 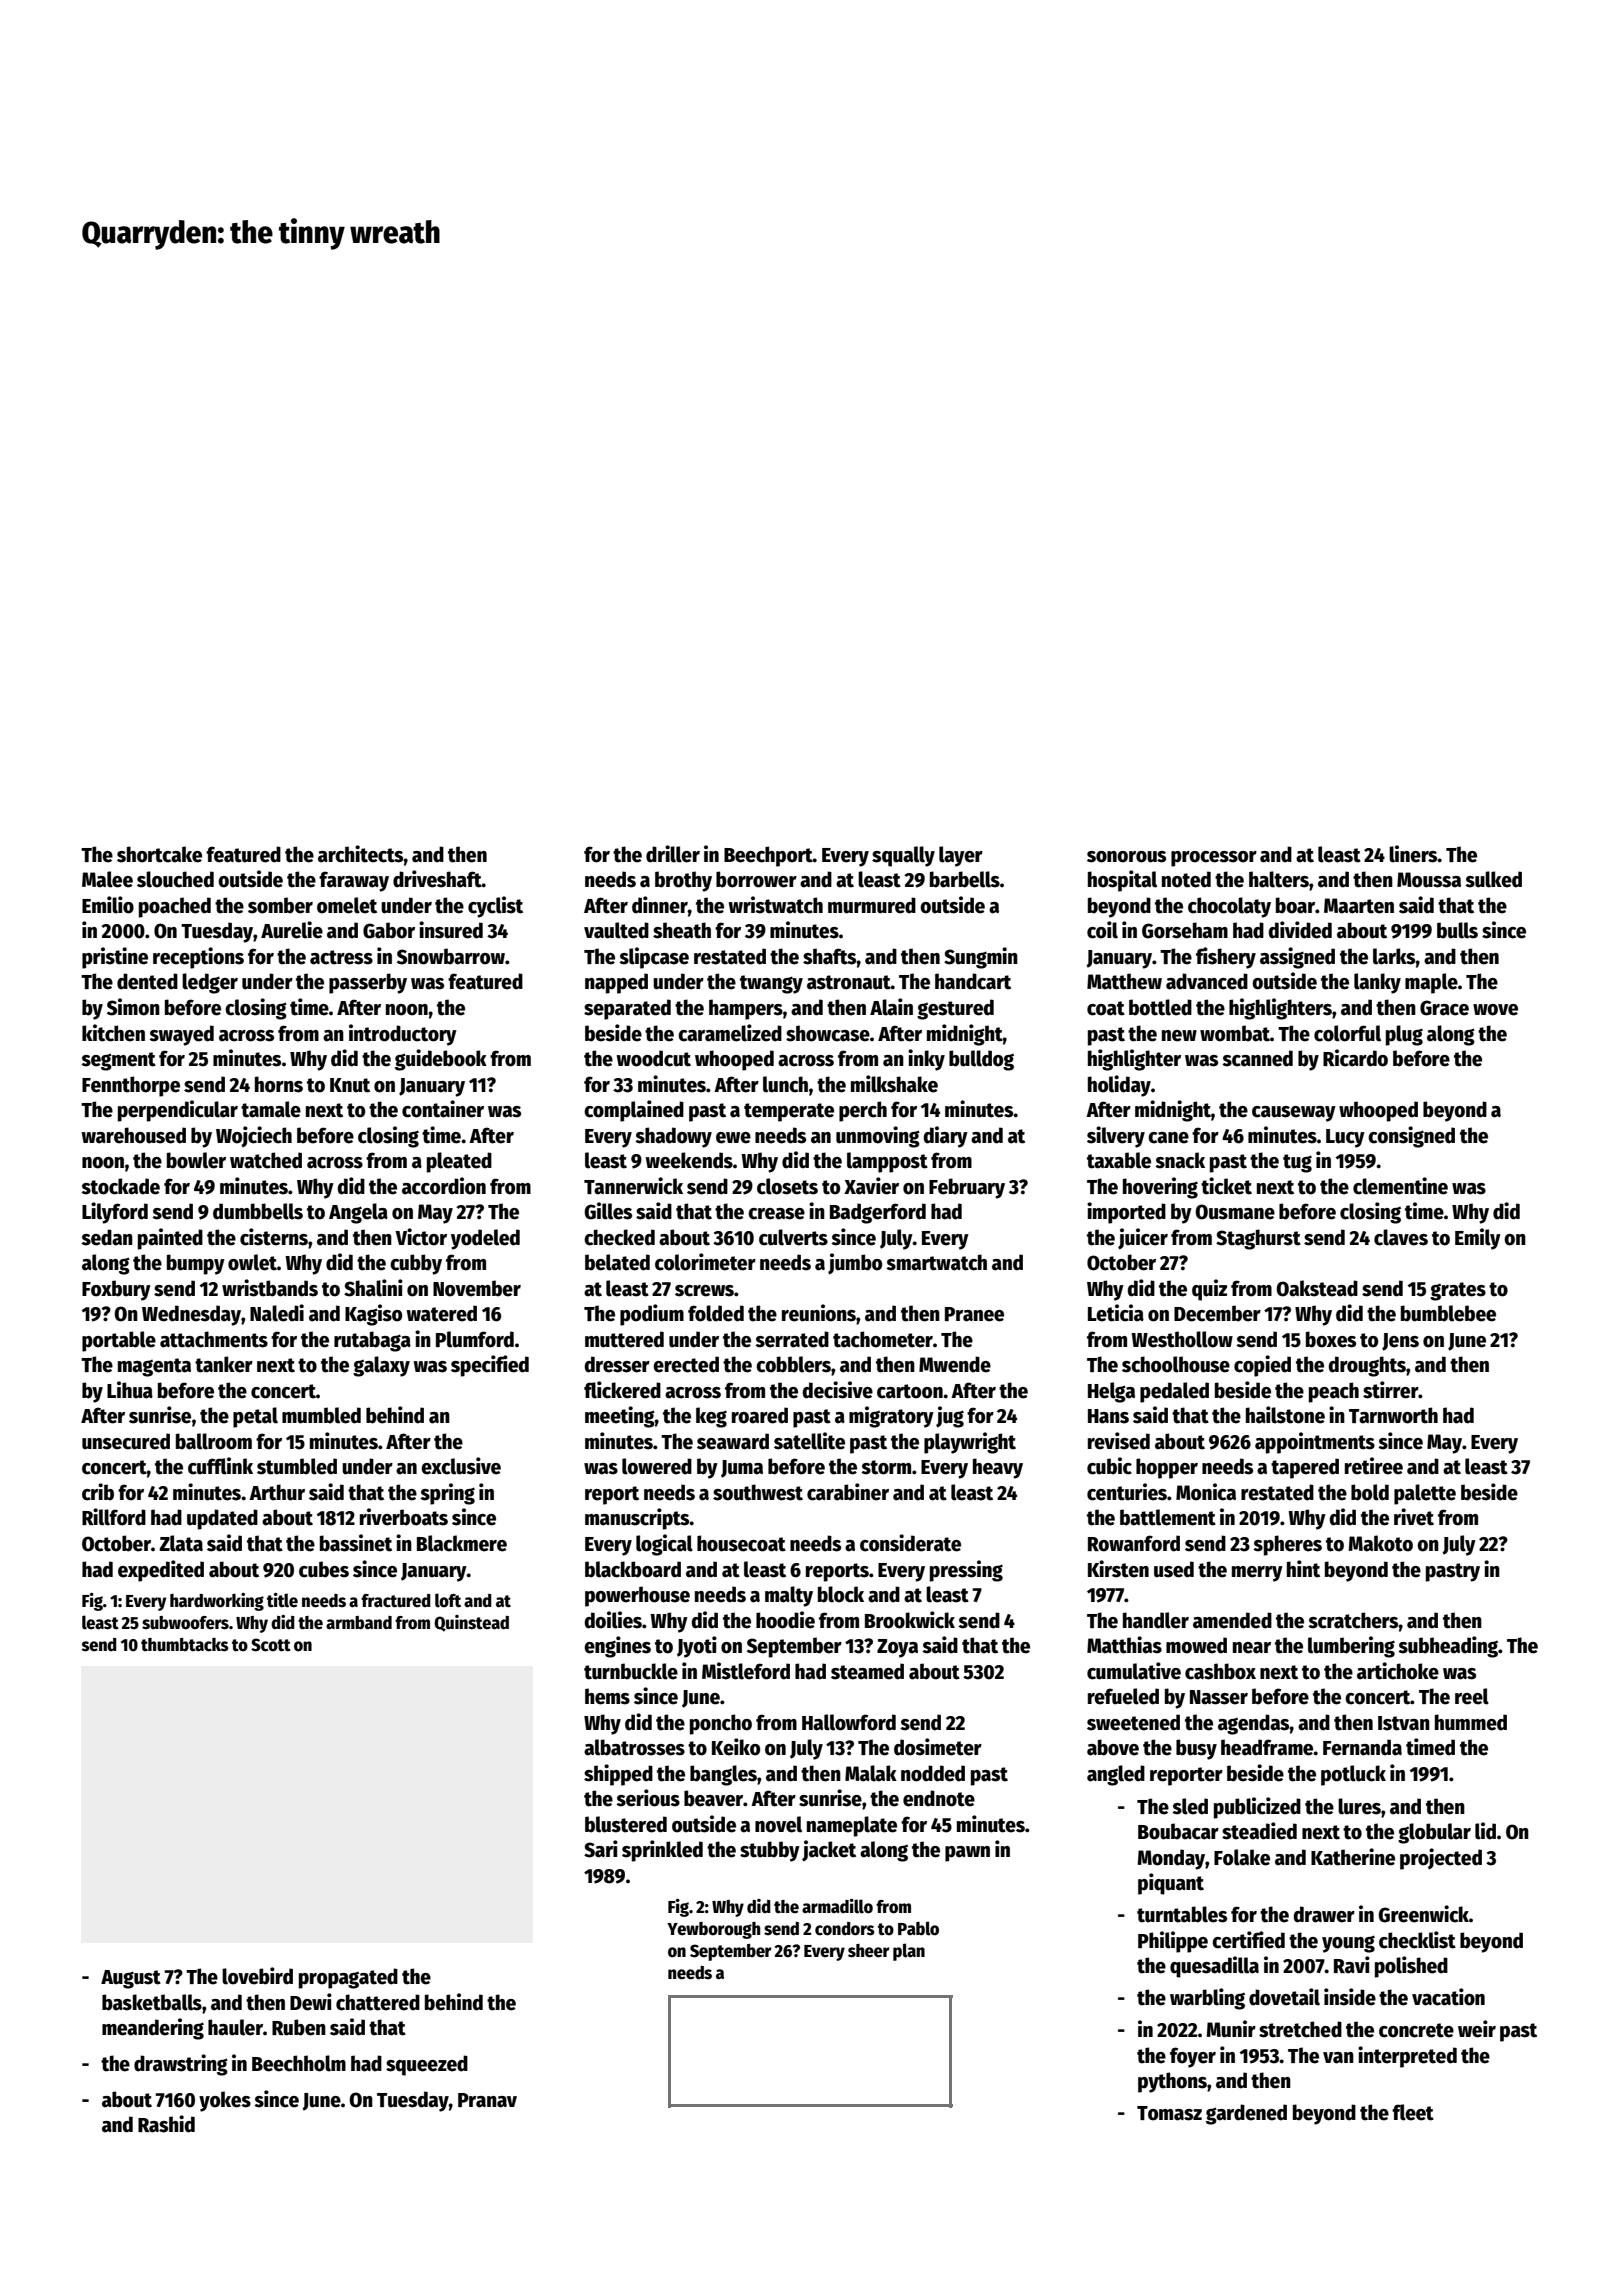 I want to click on liners, so click(x=1413, y=854).
